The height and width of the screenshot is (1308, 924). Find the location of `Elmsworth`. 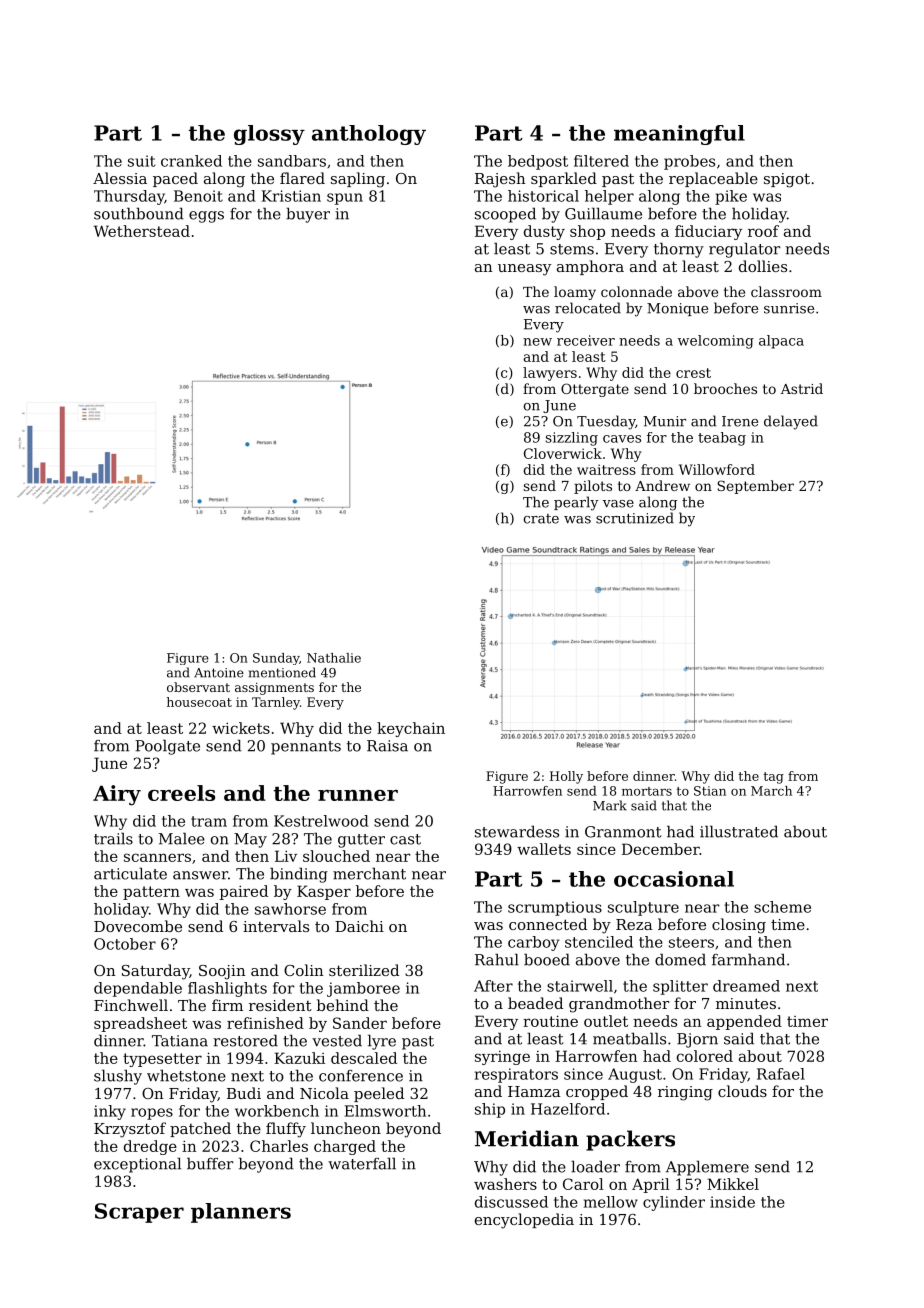

Elmsworth is located at coordinates (385, 1111).
